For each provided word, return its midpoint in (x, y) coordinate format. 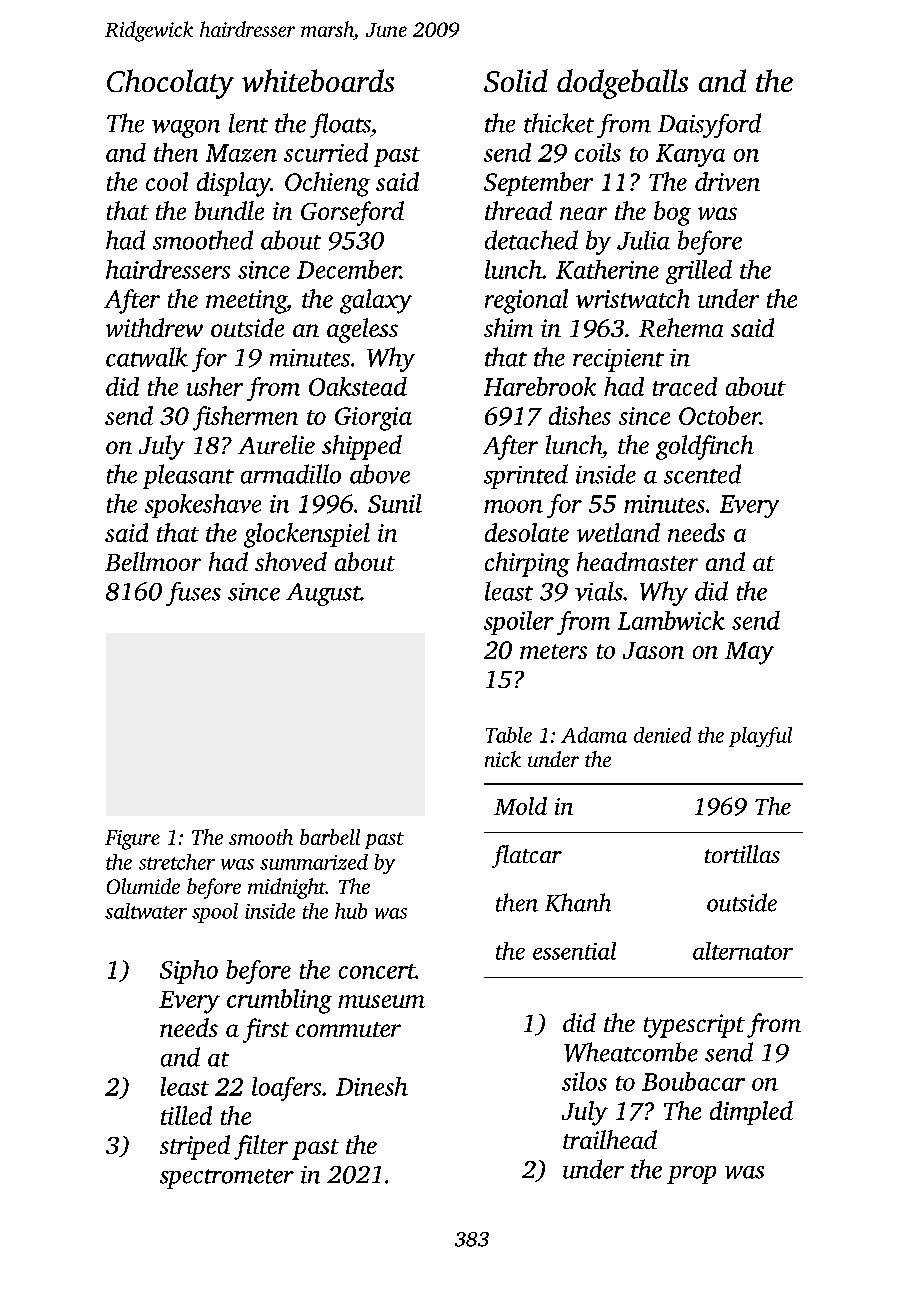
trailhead (610, 1139)
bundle (229, 210)
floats (340, 125)
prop (691, 1175)
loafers (286, 1089)
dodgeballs (622, 84)
